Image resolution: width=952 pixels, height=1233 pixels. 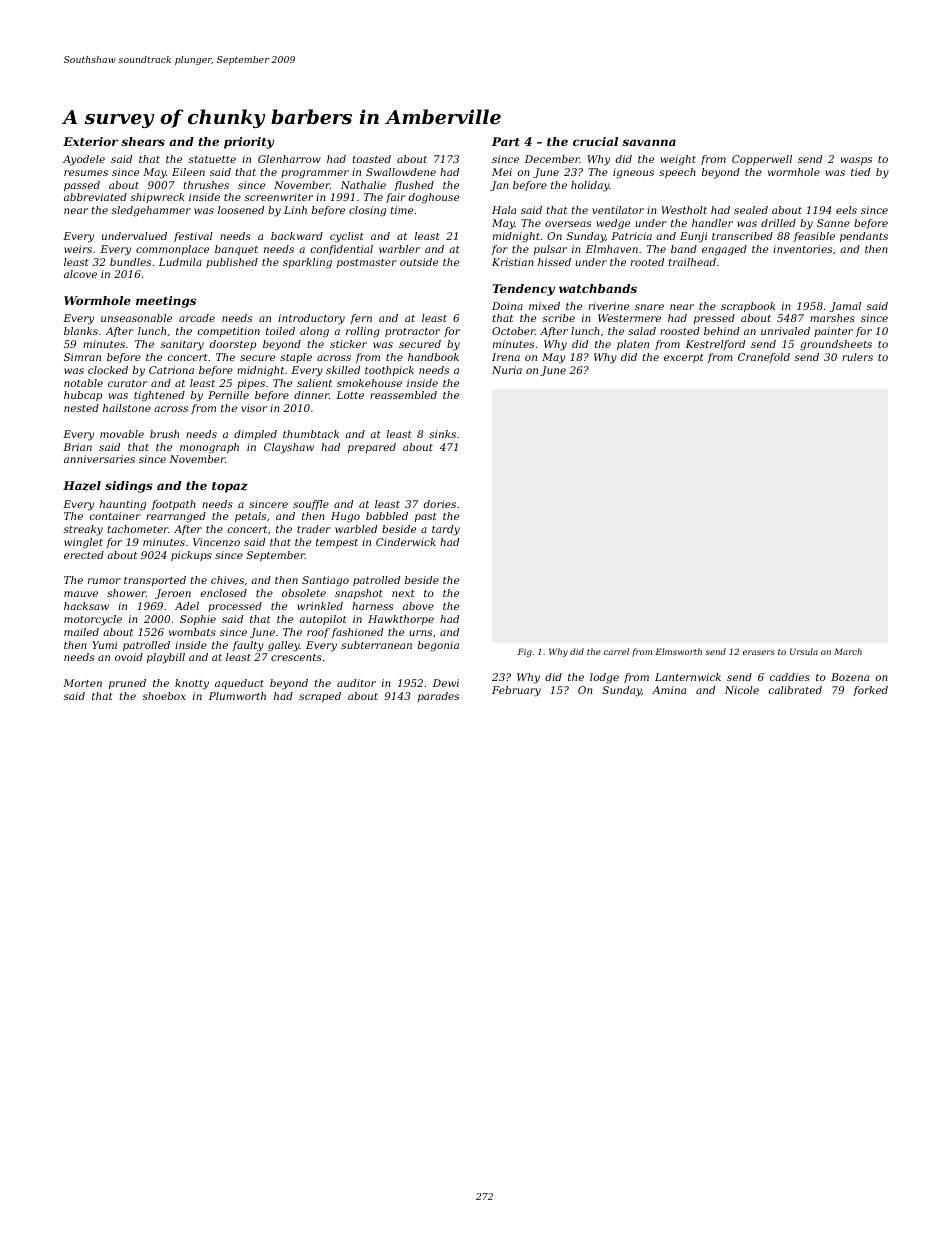 I want to click on tardy, so click(x=446, y=530).
